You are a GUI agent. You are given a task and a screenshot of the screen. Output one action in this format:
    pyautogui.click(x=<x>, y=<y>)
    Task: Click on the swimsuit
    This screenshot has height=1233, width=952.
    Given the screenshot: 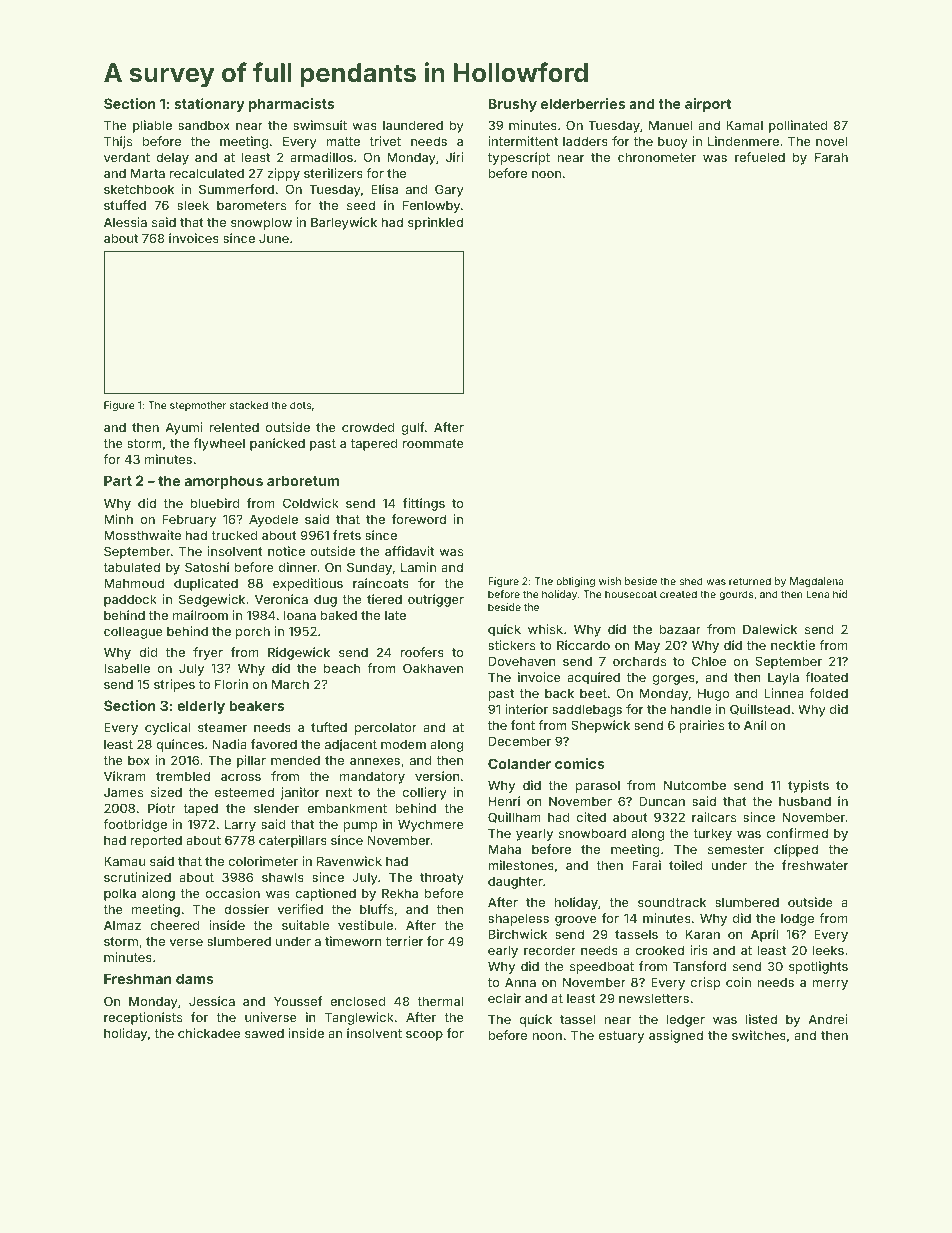 What is the action you would take?
    pyautogui.click(x=320, y=125)
